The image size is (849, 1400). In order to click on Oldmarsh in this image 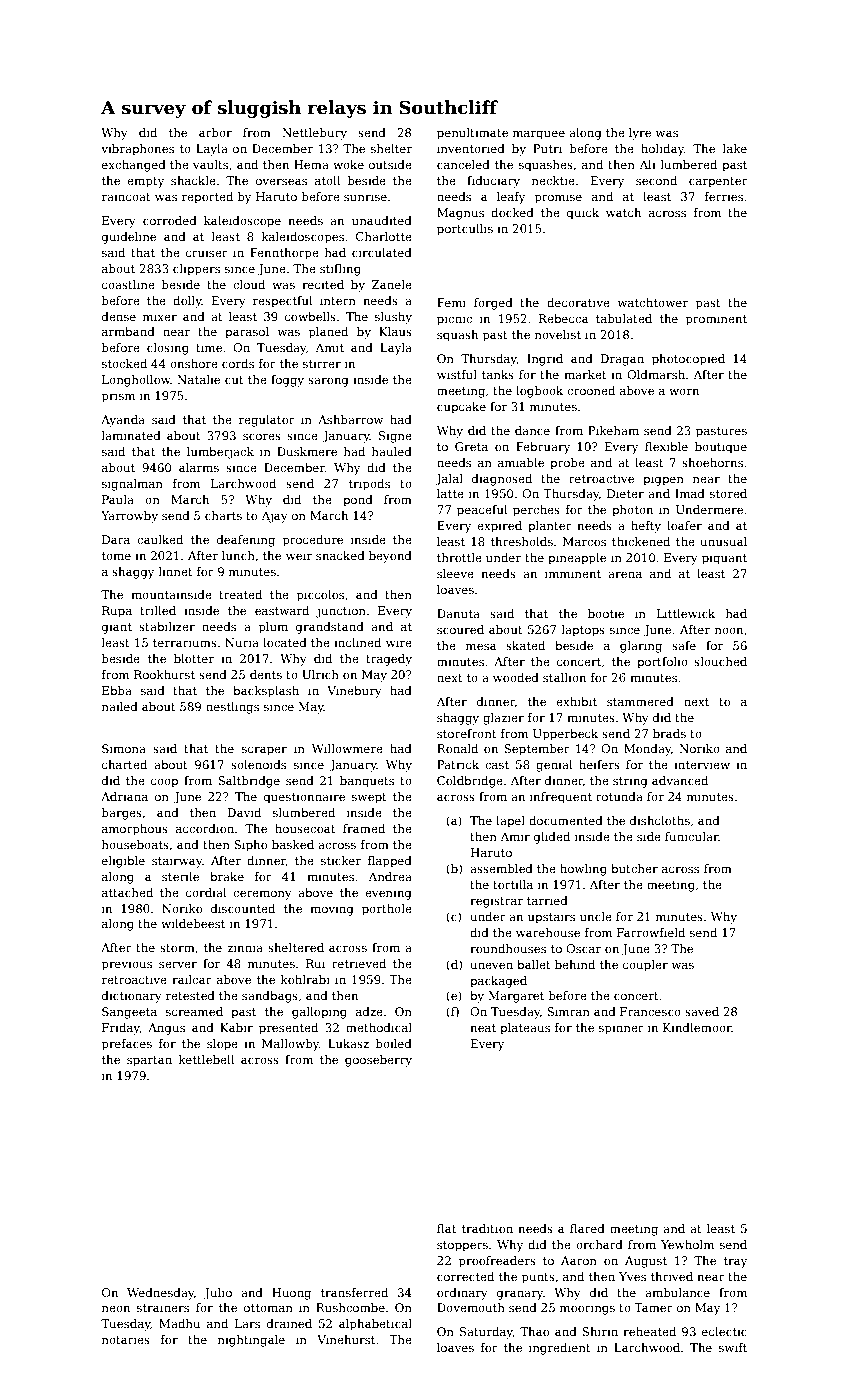, I will do `click(656, 374)`.
